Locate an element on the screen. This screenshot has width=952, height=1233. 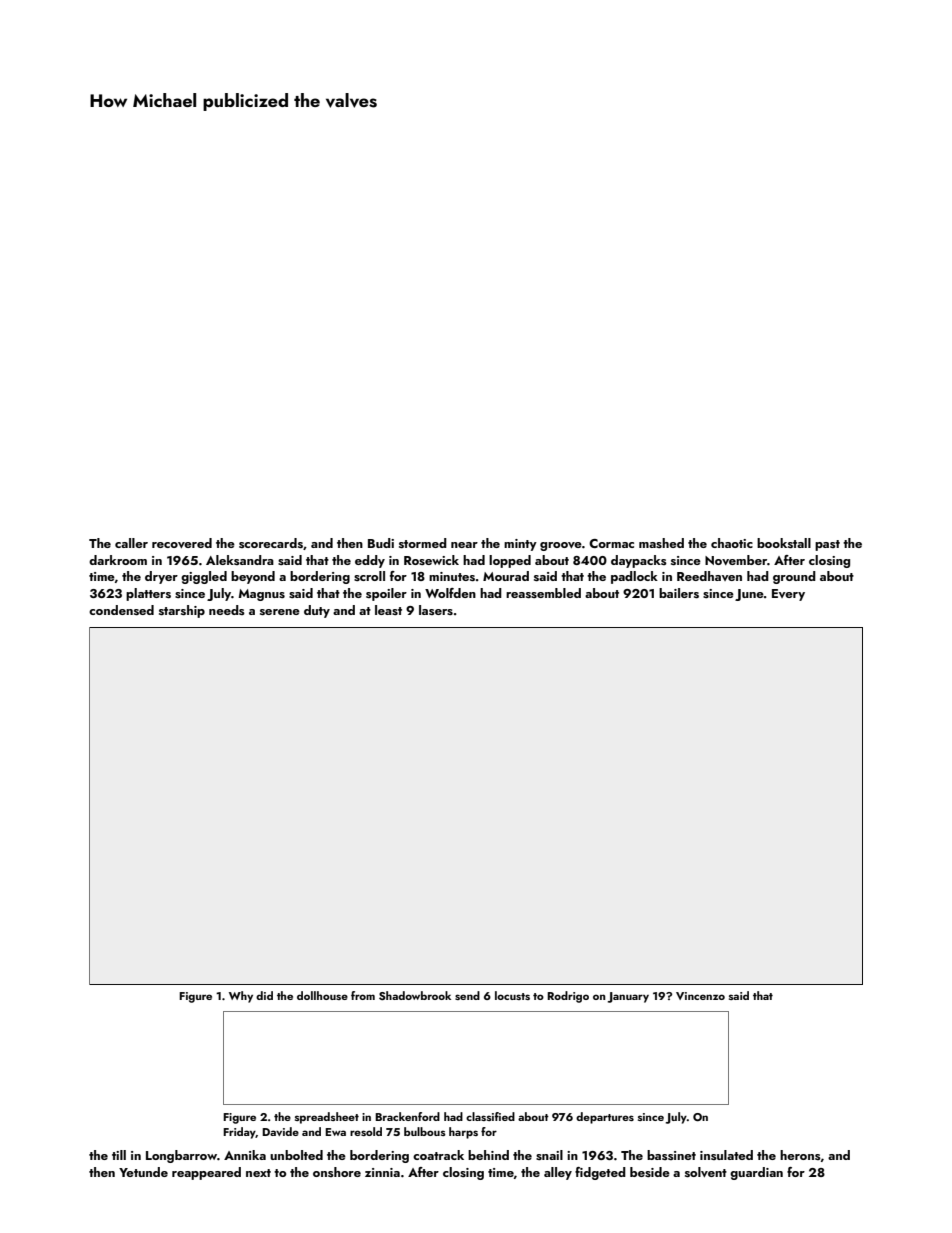
chaotic is located at coordinates (732, 543).
